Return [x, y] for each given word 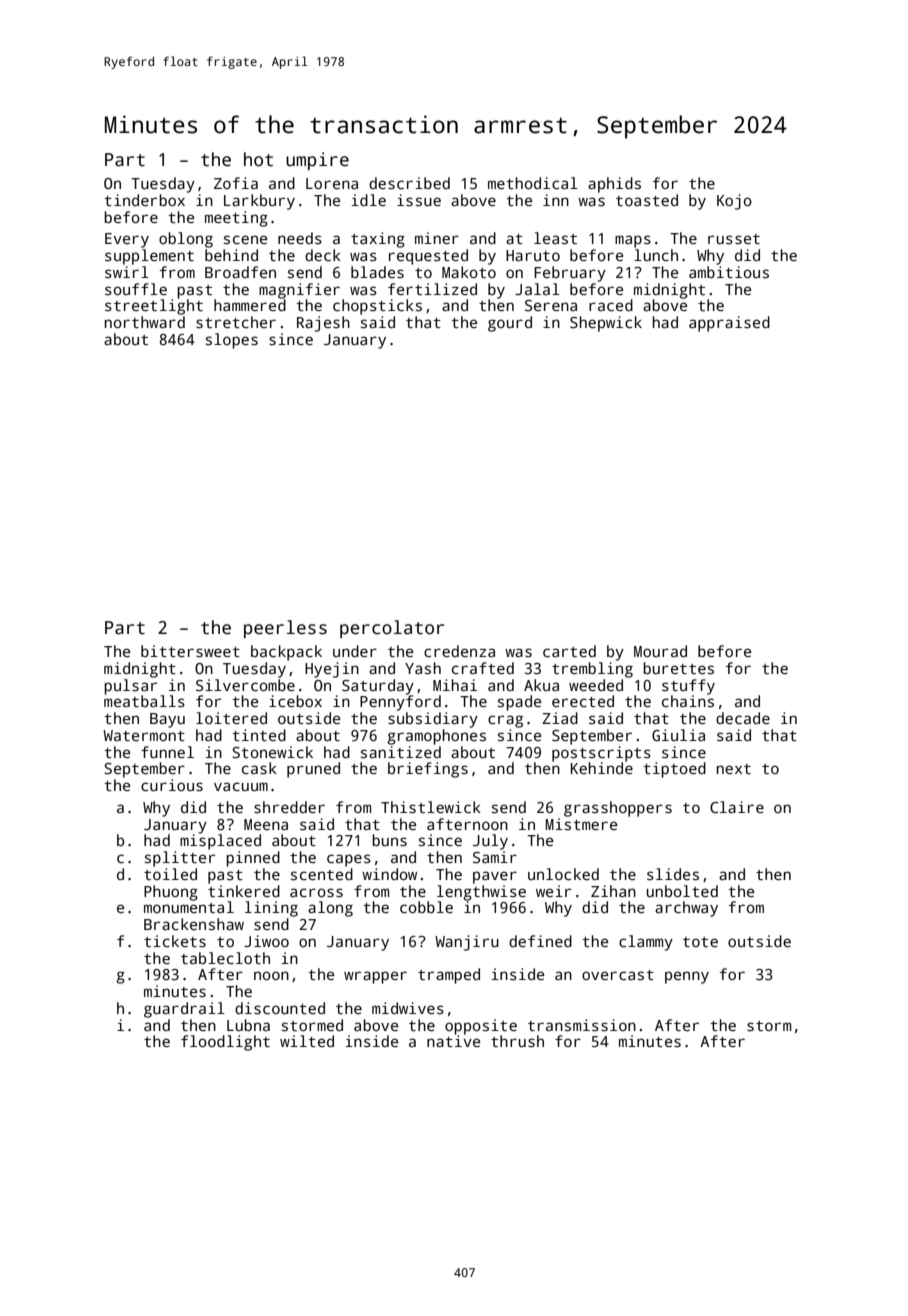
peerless [285, 629]
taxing [378, 240]
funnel [167, 752]
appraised [729, 324]
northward [145, 322]
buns [389, 840]
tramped [449, 976]
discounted [280, 1008]
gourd [510, 324]
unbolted [682, 891]
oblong [186, 240]
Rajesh [323, 324]
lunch [656, 255]
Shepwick [606, 324]
